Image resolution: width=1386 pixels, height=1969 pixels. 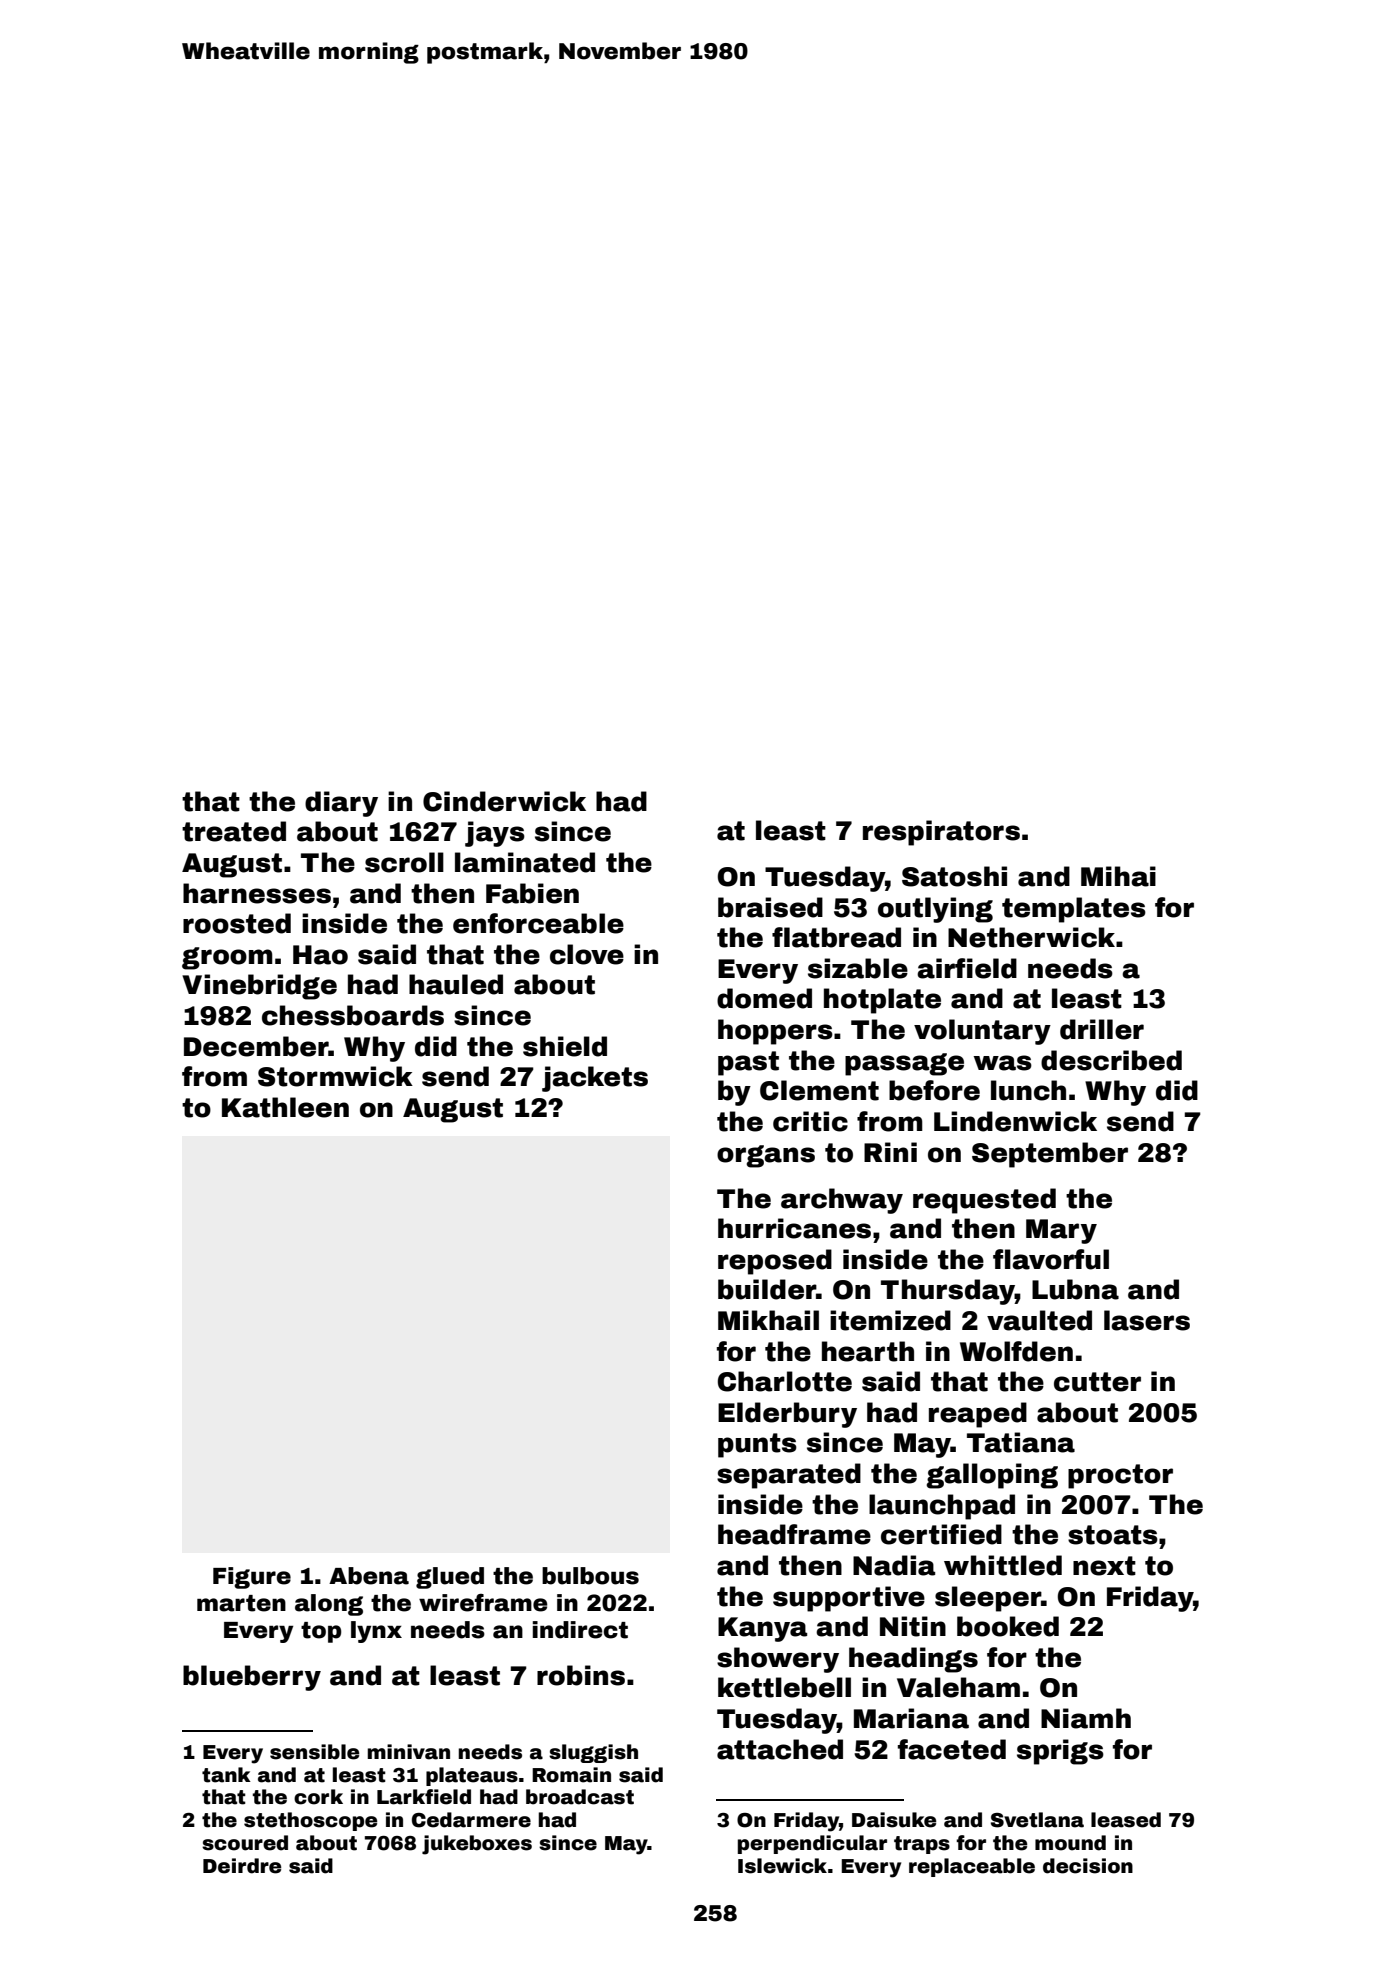 What do you see at coordinates (767, 1289) in the screenshot?
I see `builder` at bounding box center [767, 1289].
